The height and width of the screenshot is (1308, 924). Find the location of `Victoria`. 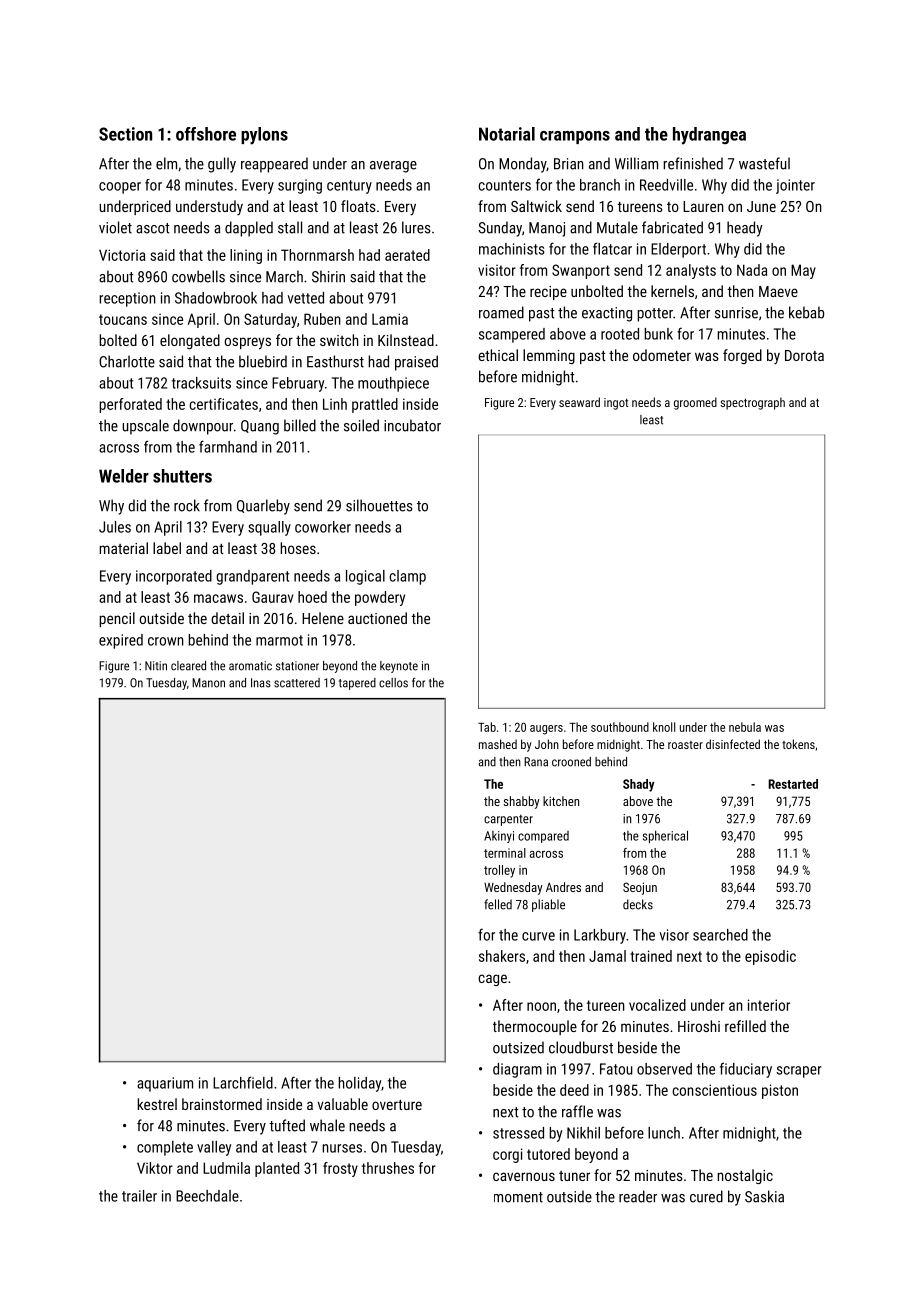

Victoria is located at coordinates (122, 255).
